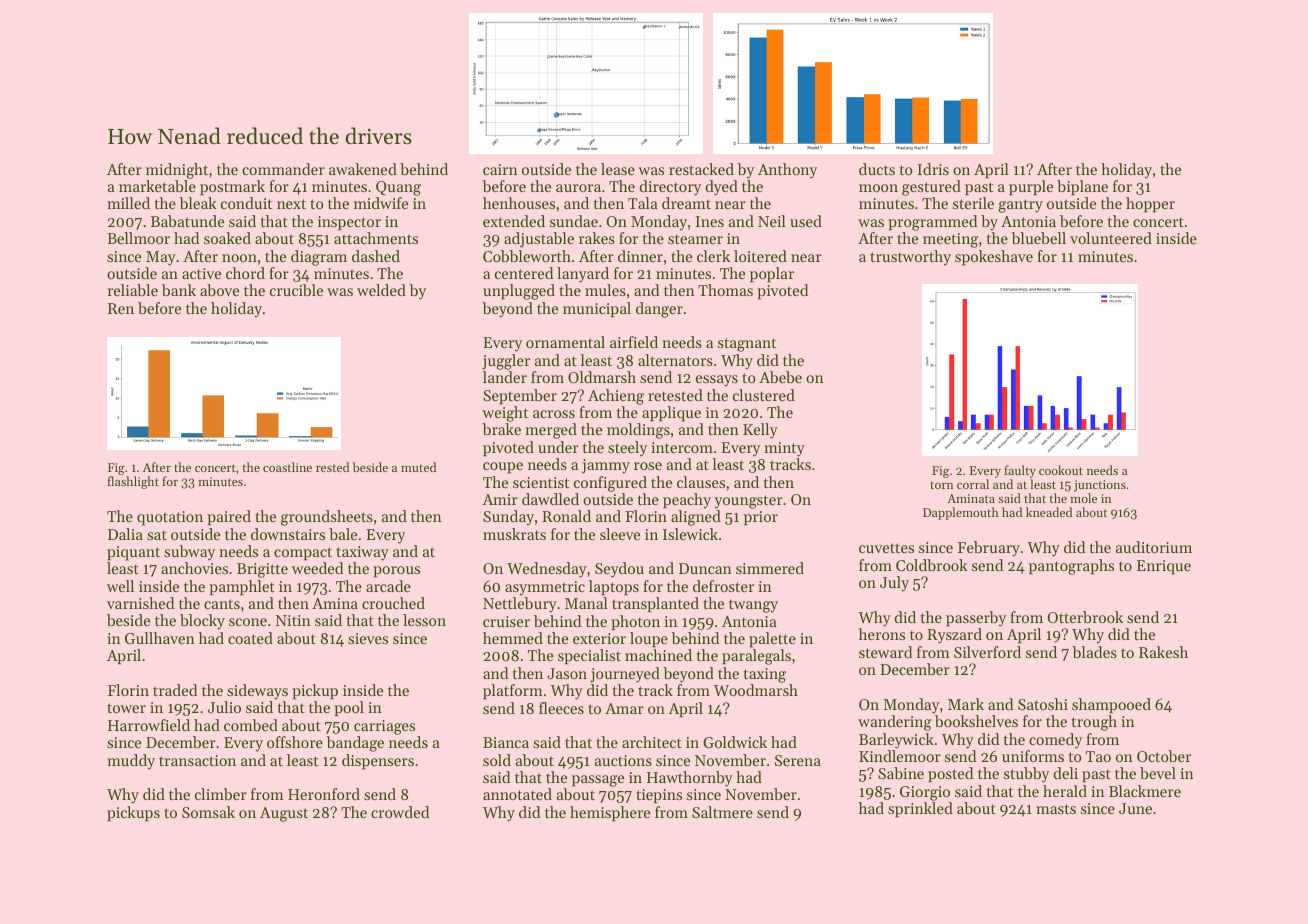 The height and width of the screenshot is (924, 1308). What do you see at coordinates (319, 258) in the screenshot?
I see `diagram` at bounding box center [319, 258].
